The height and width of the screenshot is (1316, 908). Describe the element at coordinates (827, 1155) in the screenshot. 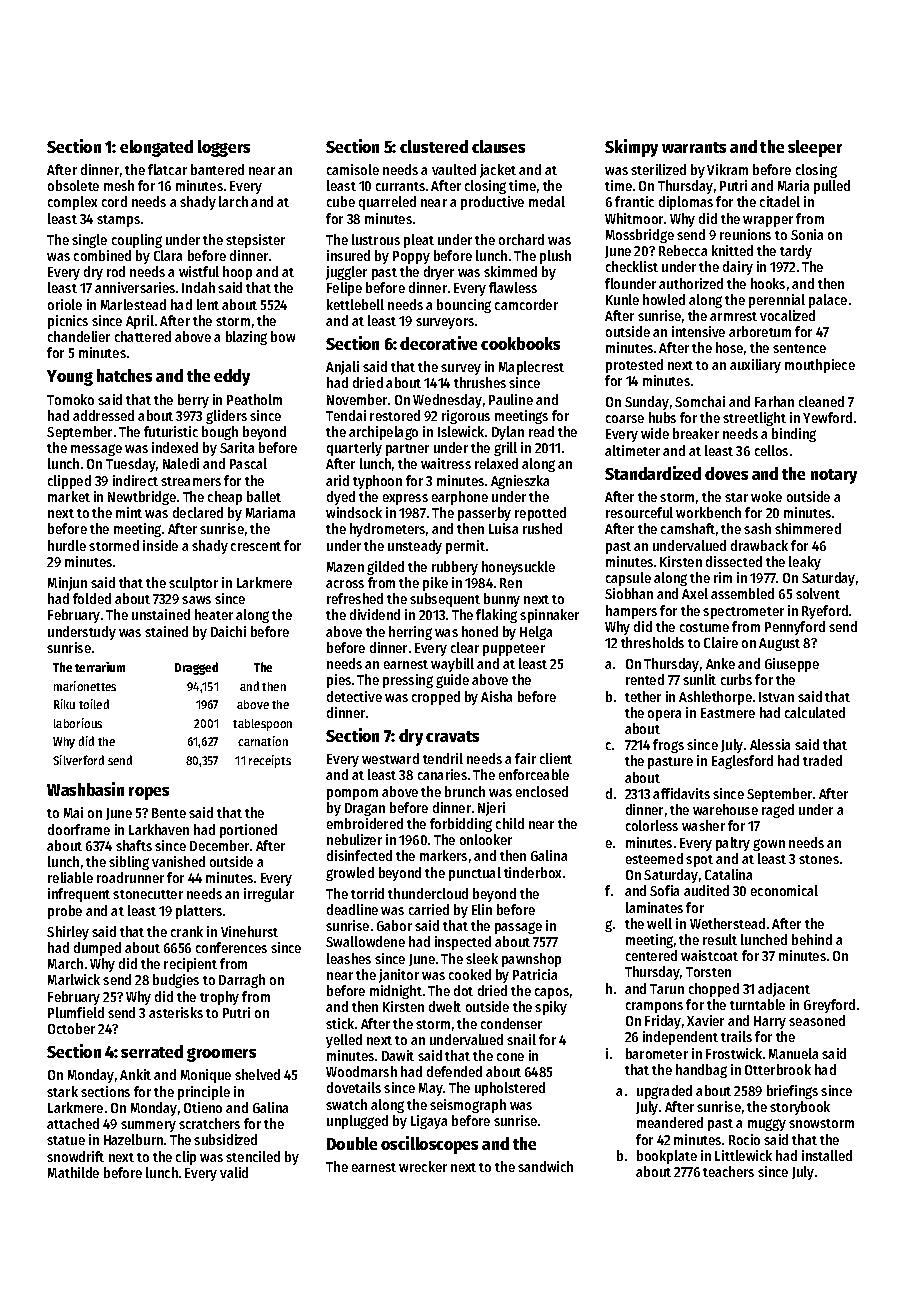

I see `installed` at that location.
